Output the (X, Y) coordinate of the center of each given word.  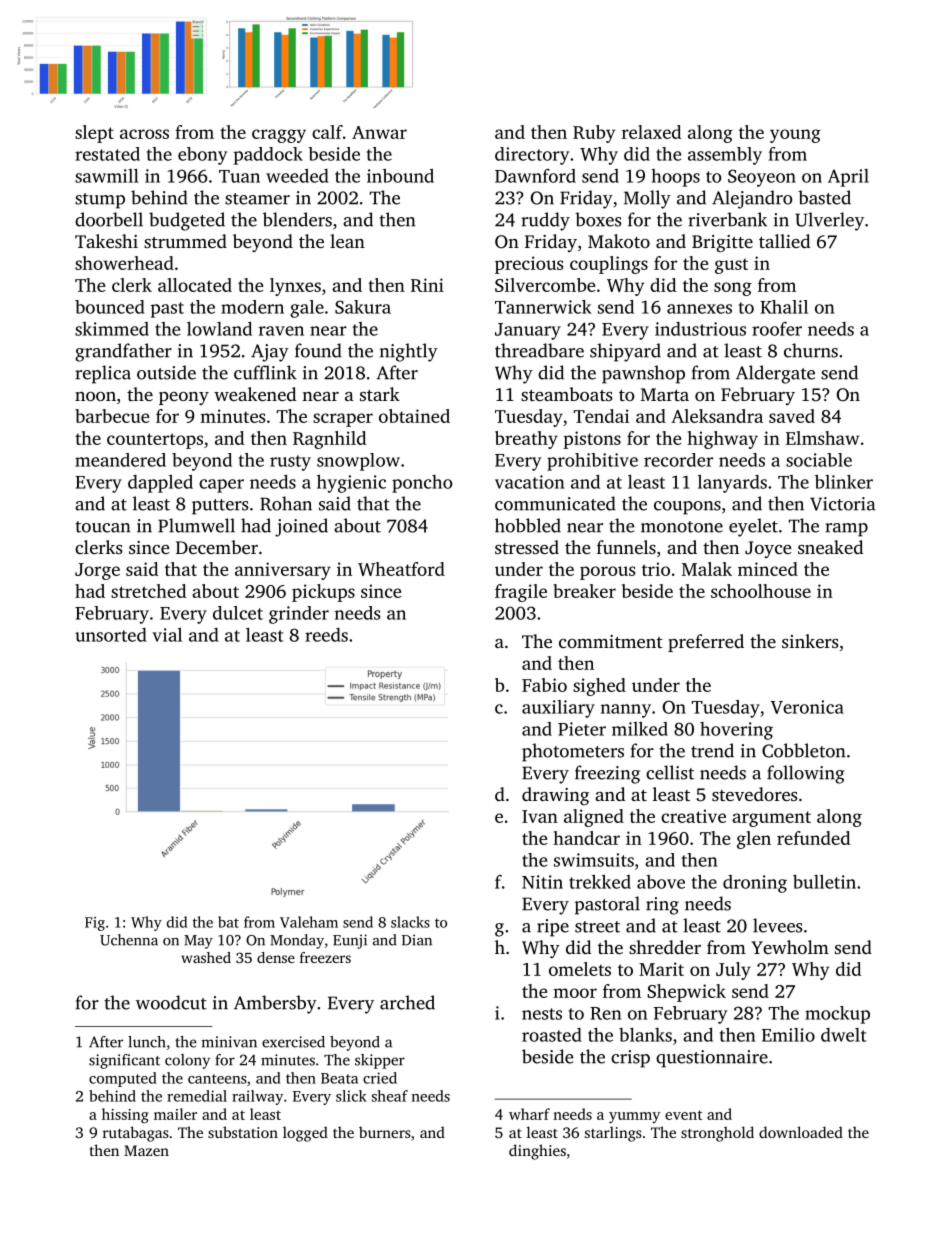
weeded (297, 176)
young (795, 136)
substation (243, 1132)
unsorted (111, 635)
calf (327, 132)
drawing (555, 796)
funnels (626, 547)
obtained (414, 416)
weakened (255, 394)
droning (755, 884)
